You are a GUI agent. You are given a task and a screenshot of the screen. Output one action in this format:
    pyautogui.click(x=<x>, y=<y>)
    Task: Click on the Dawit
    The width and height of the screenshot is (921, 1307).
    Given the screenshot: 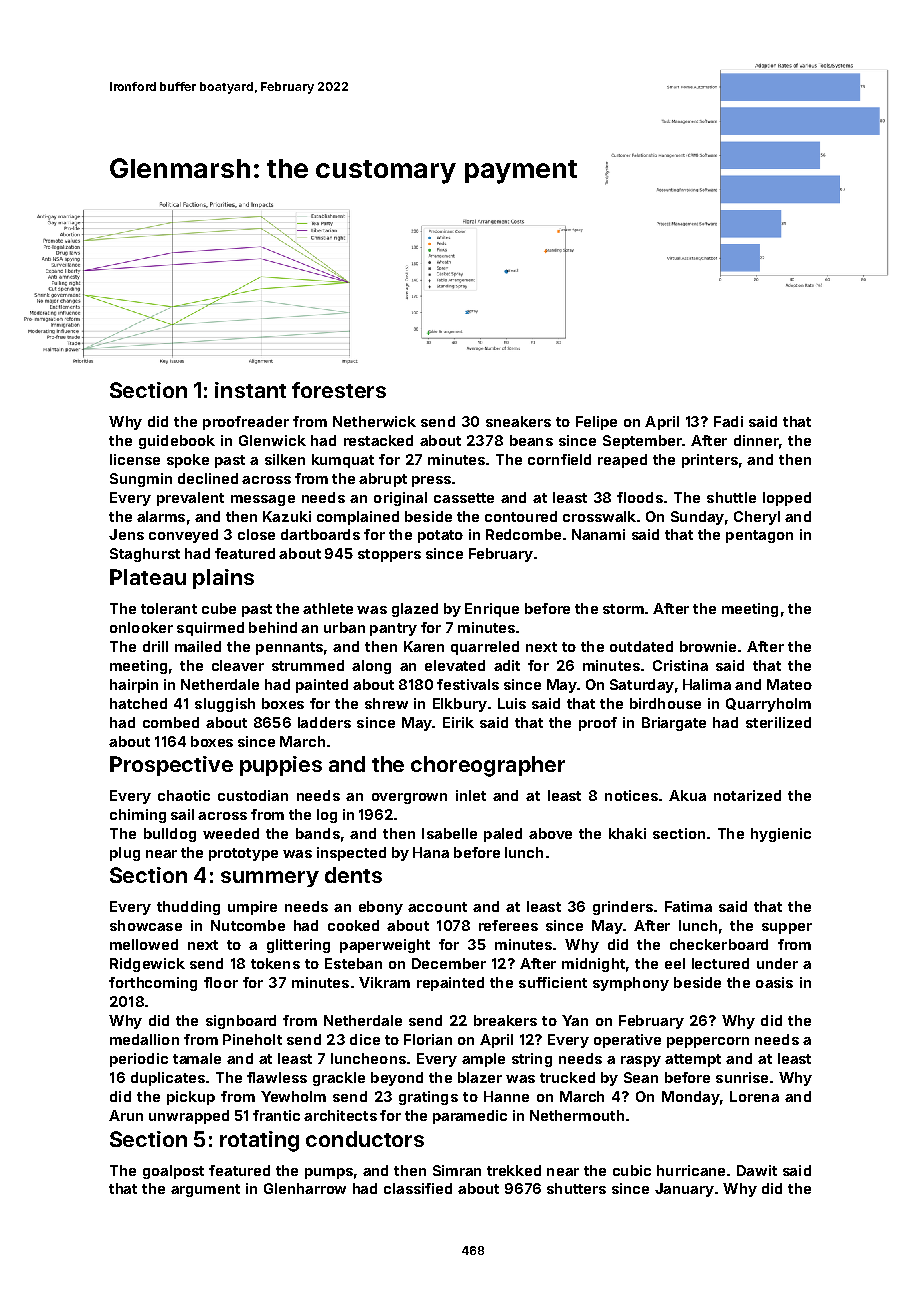 What is the action you would take?
    pyautogui.click(x=757, y=1170)
